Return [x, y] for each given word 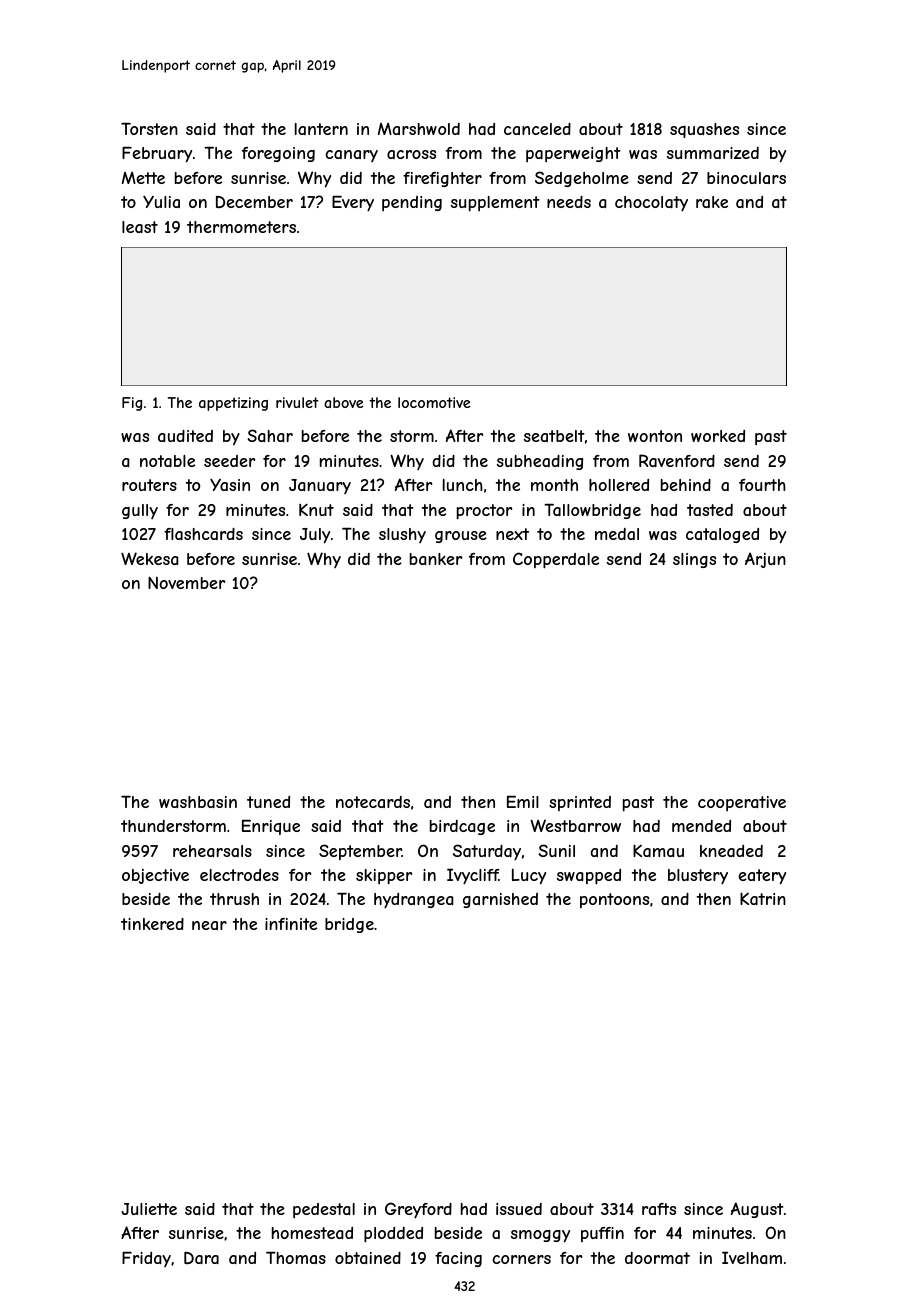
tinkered [152, 924]
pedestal [324, 1210]
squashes [704, 130]
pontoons [614, 900]
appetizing [233, 404]
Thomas [296, 1258]
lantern [321, 129]
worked [718, 436]
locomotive [434, 402]
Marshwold [419, 129]
